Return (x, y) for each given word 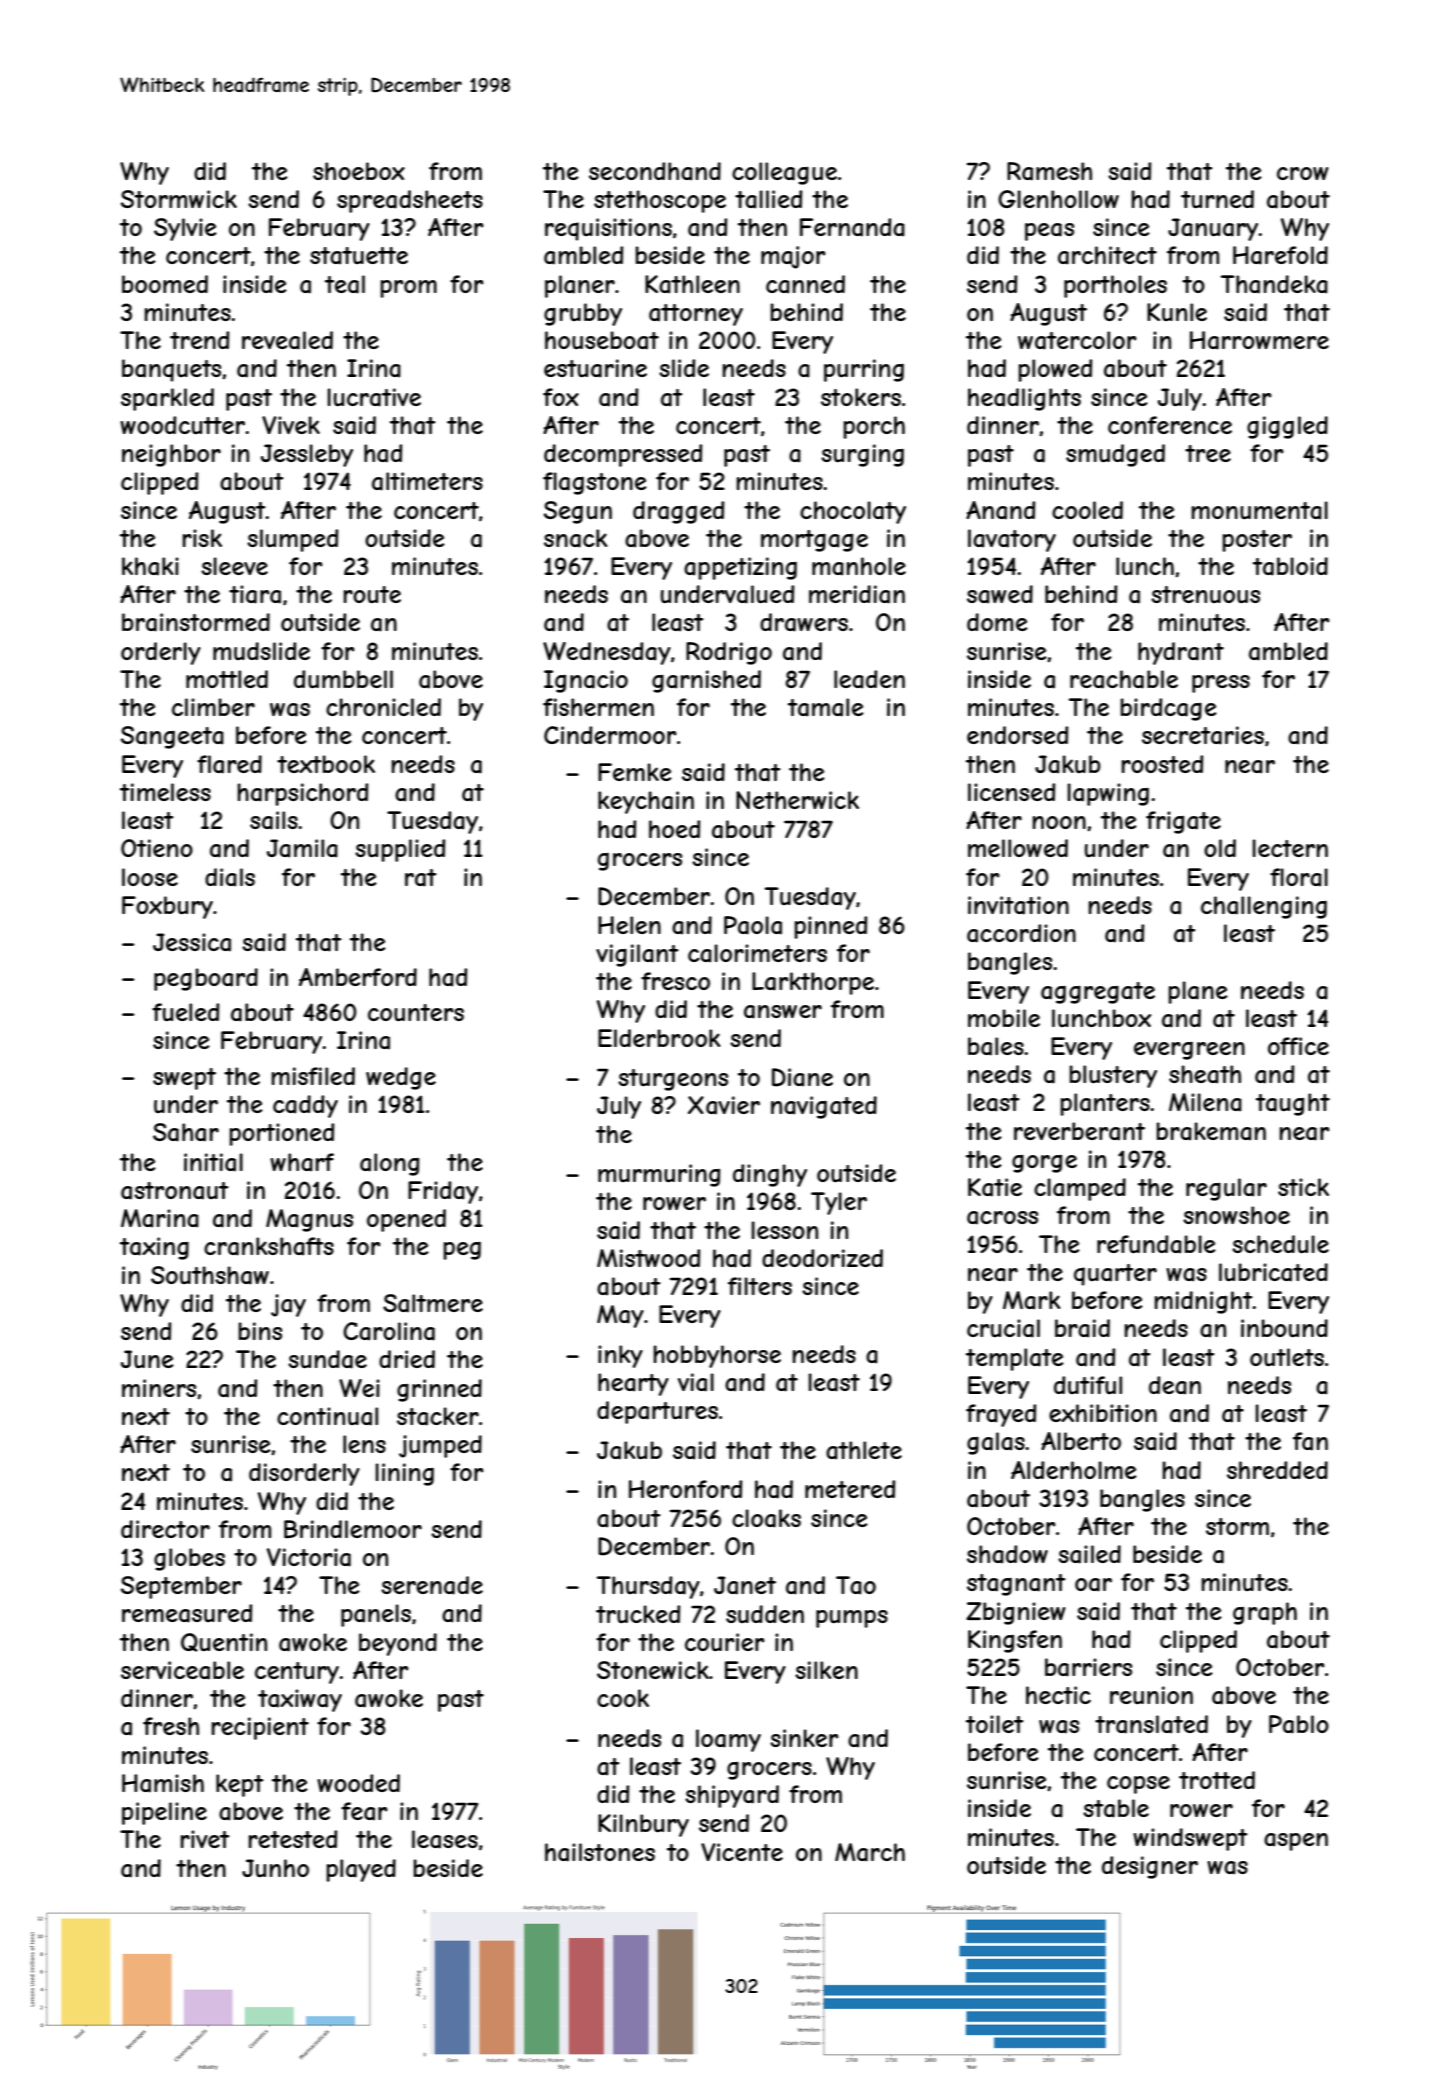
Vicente (742, 1852)
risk (202, 538)
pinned (830, 927)
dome (997, 622)
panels (376, 1615)
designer (1150, 1867)
